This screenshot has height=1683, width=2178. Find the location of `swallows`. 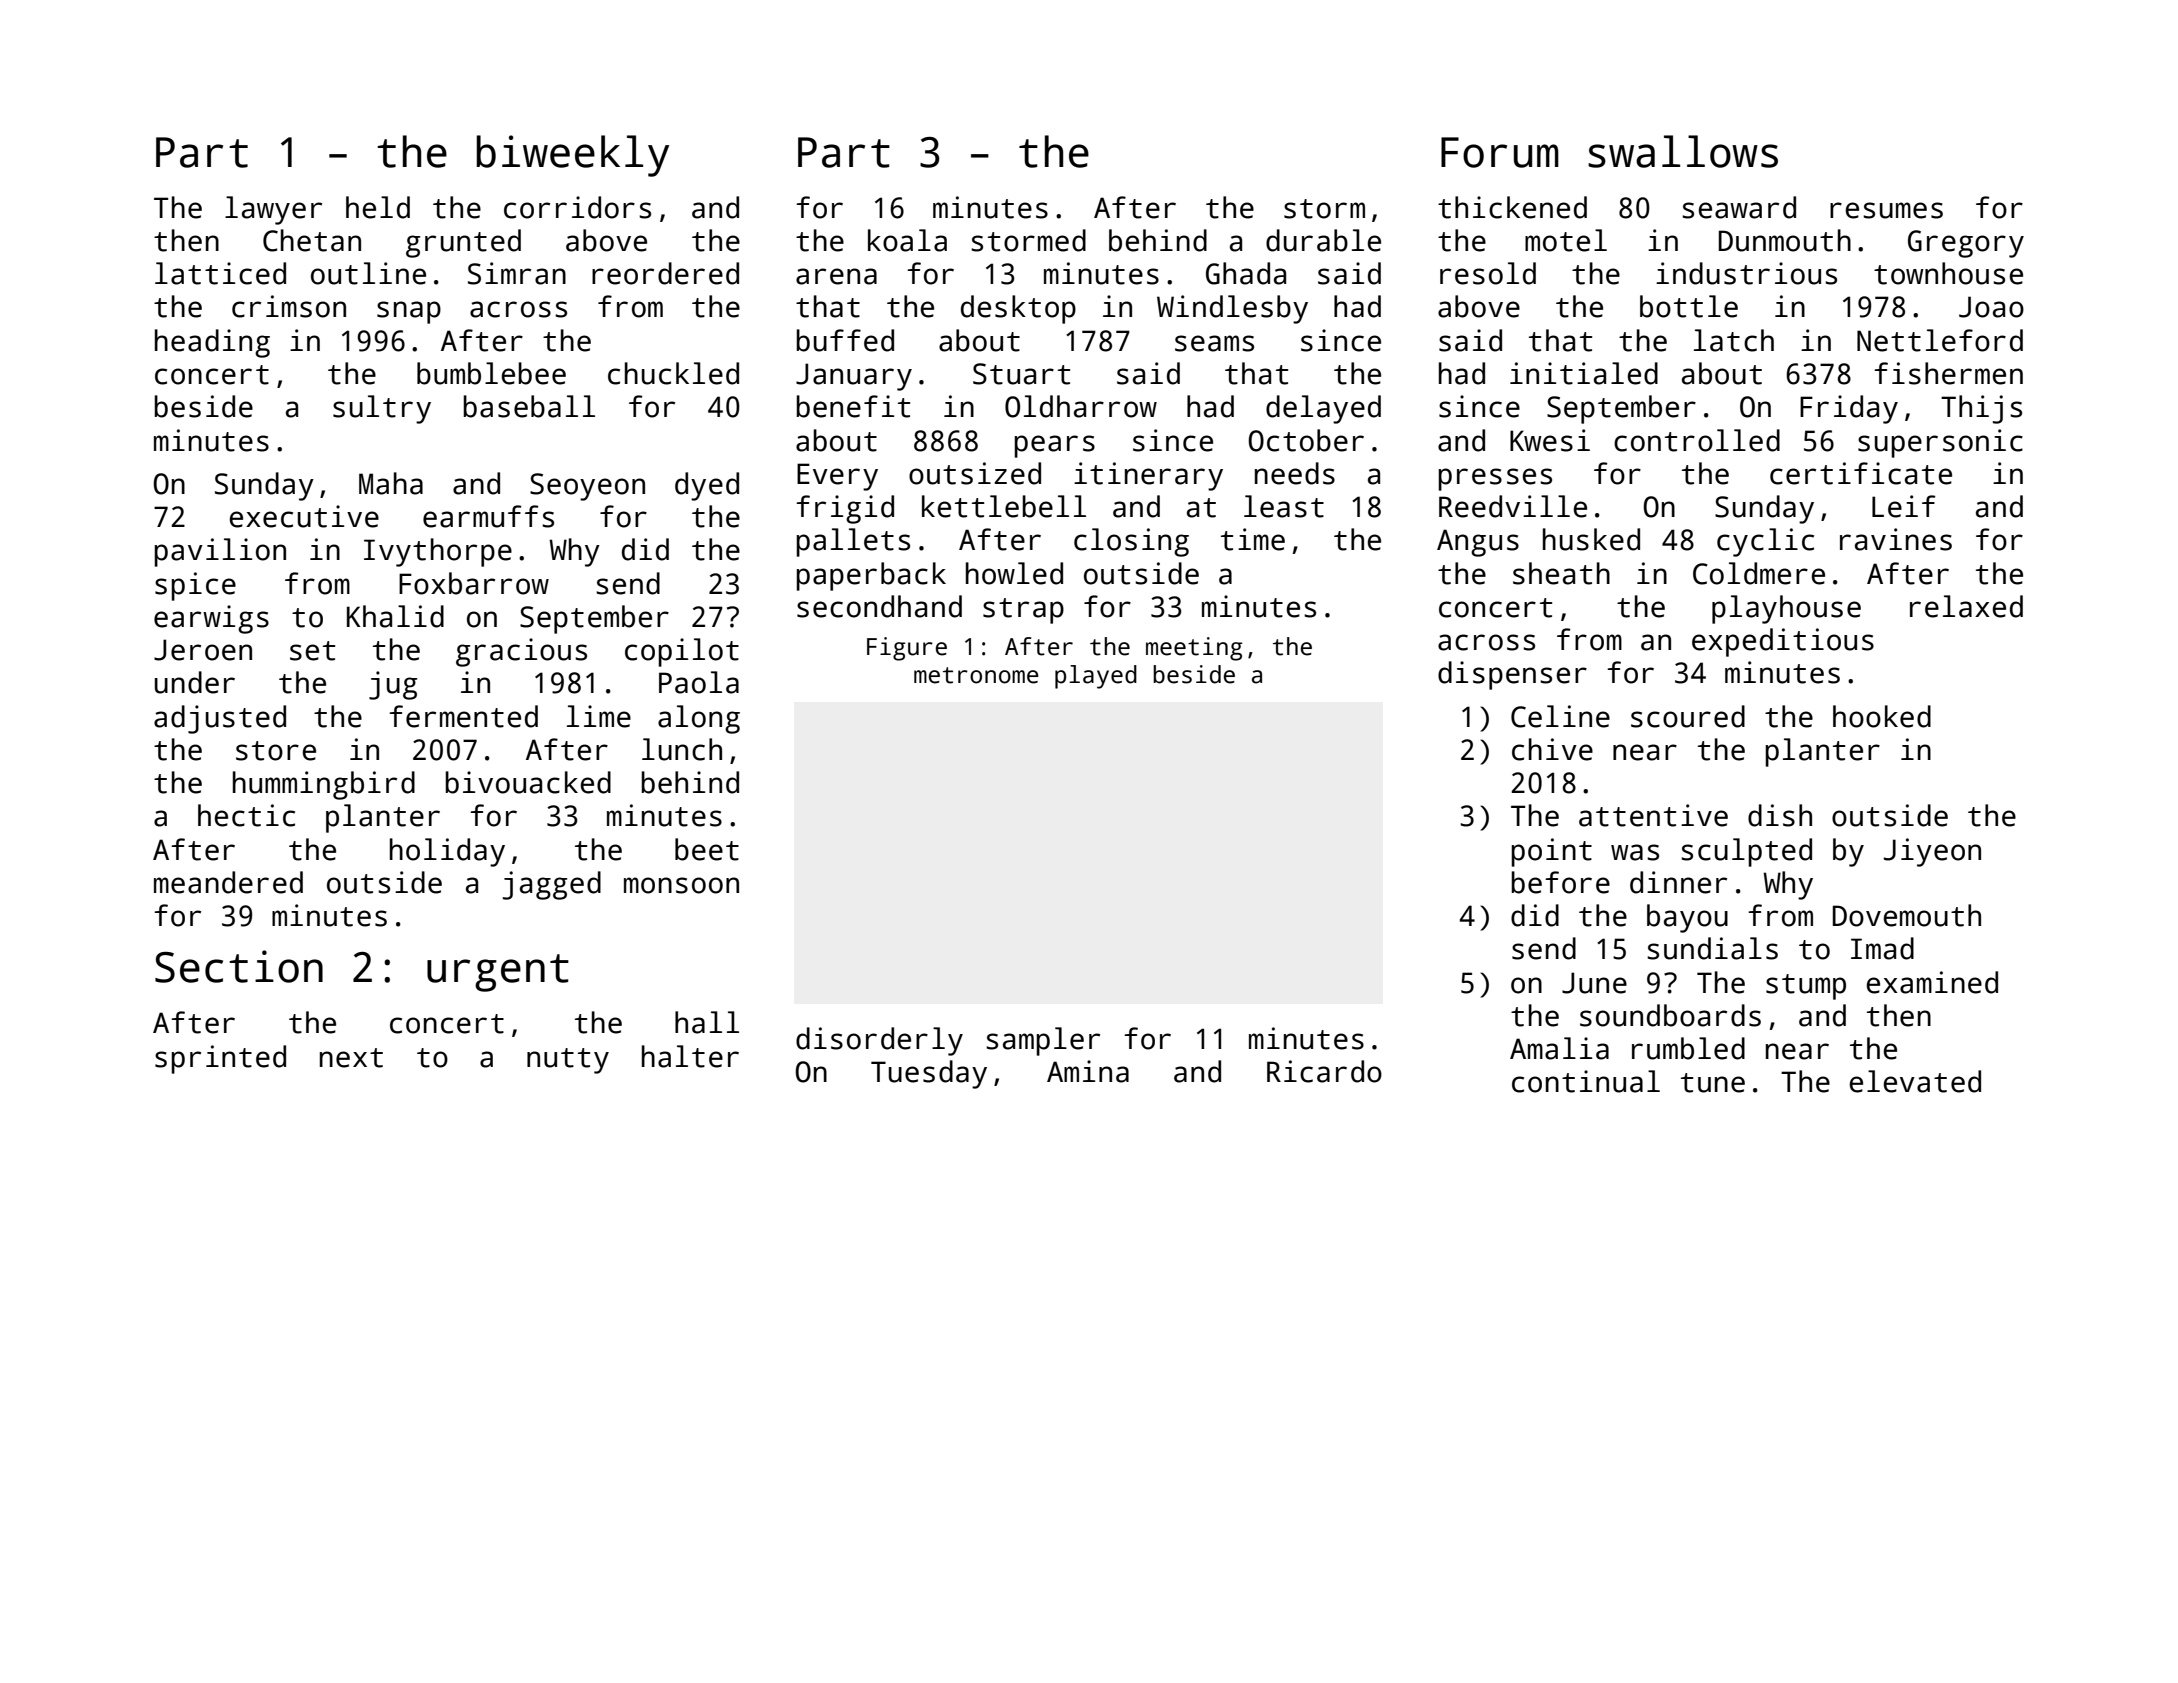

swallows is located at coordinates (1683, 151).
